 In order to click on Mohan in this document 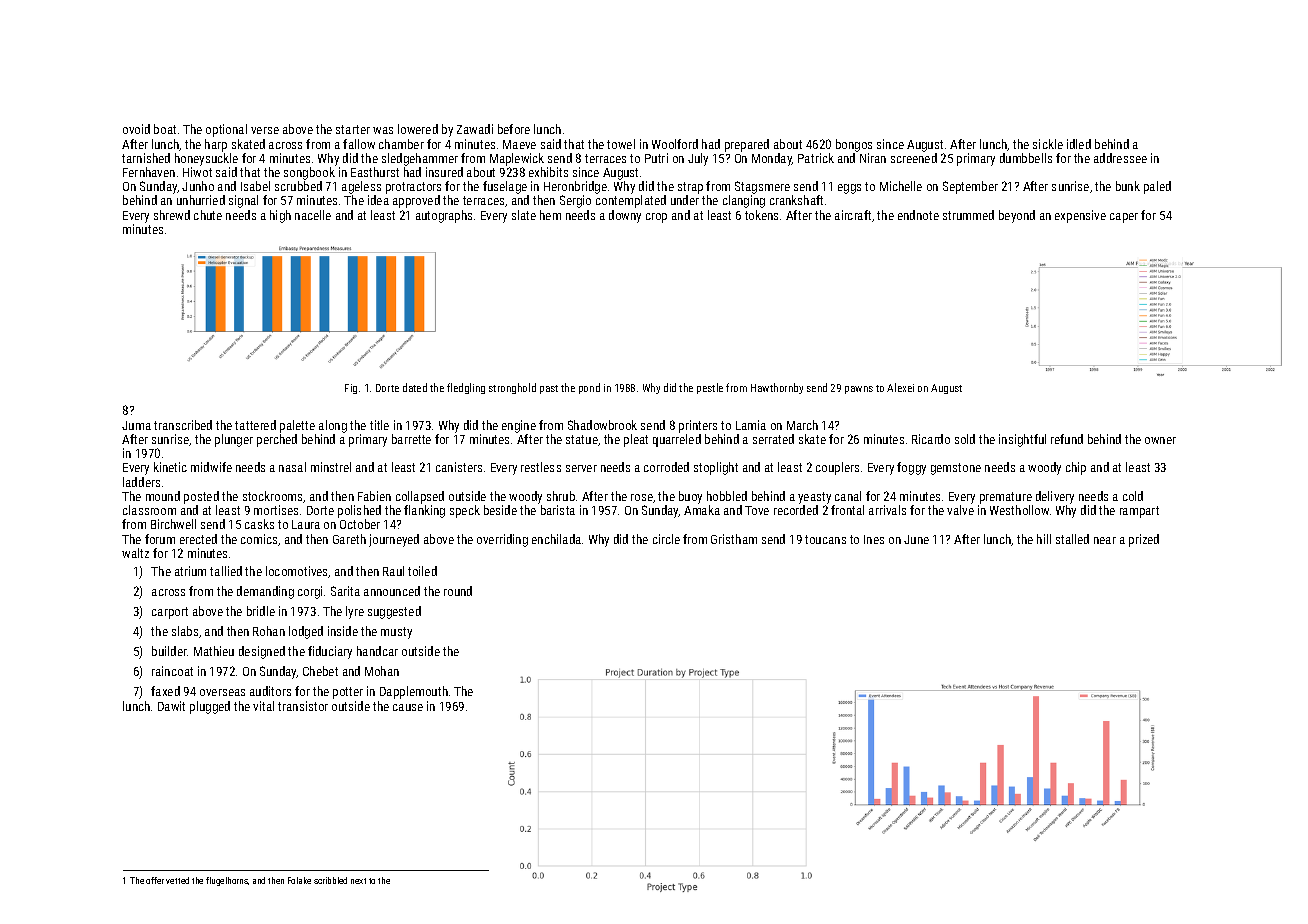, I will do `click(382, 671)`.
